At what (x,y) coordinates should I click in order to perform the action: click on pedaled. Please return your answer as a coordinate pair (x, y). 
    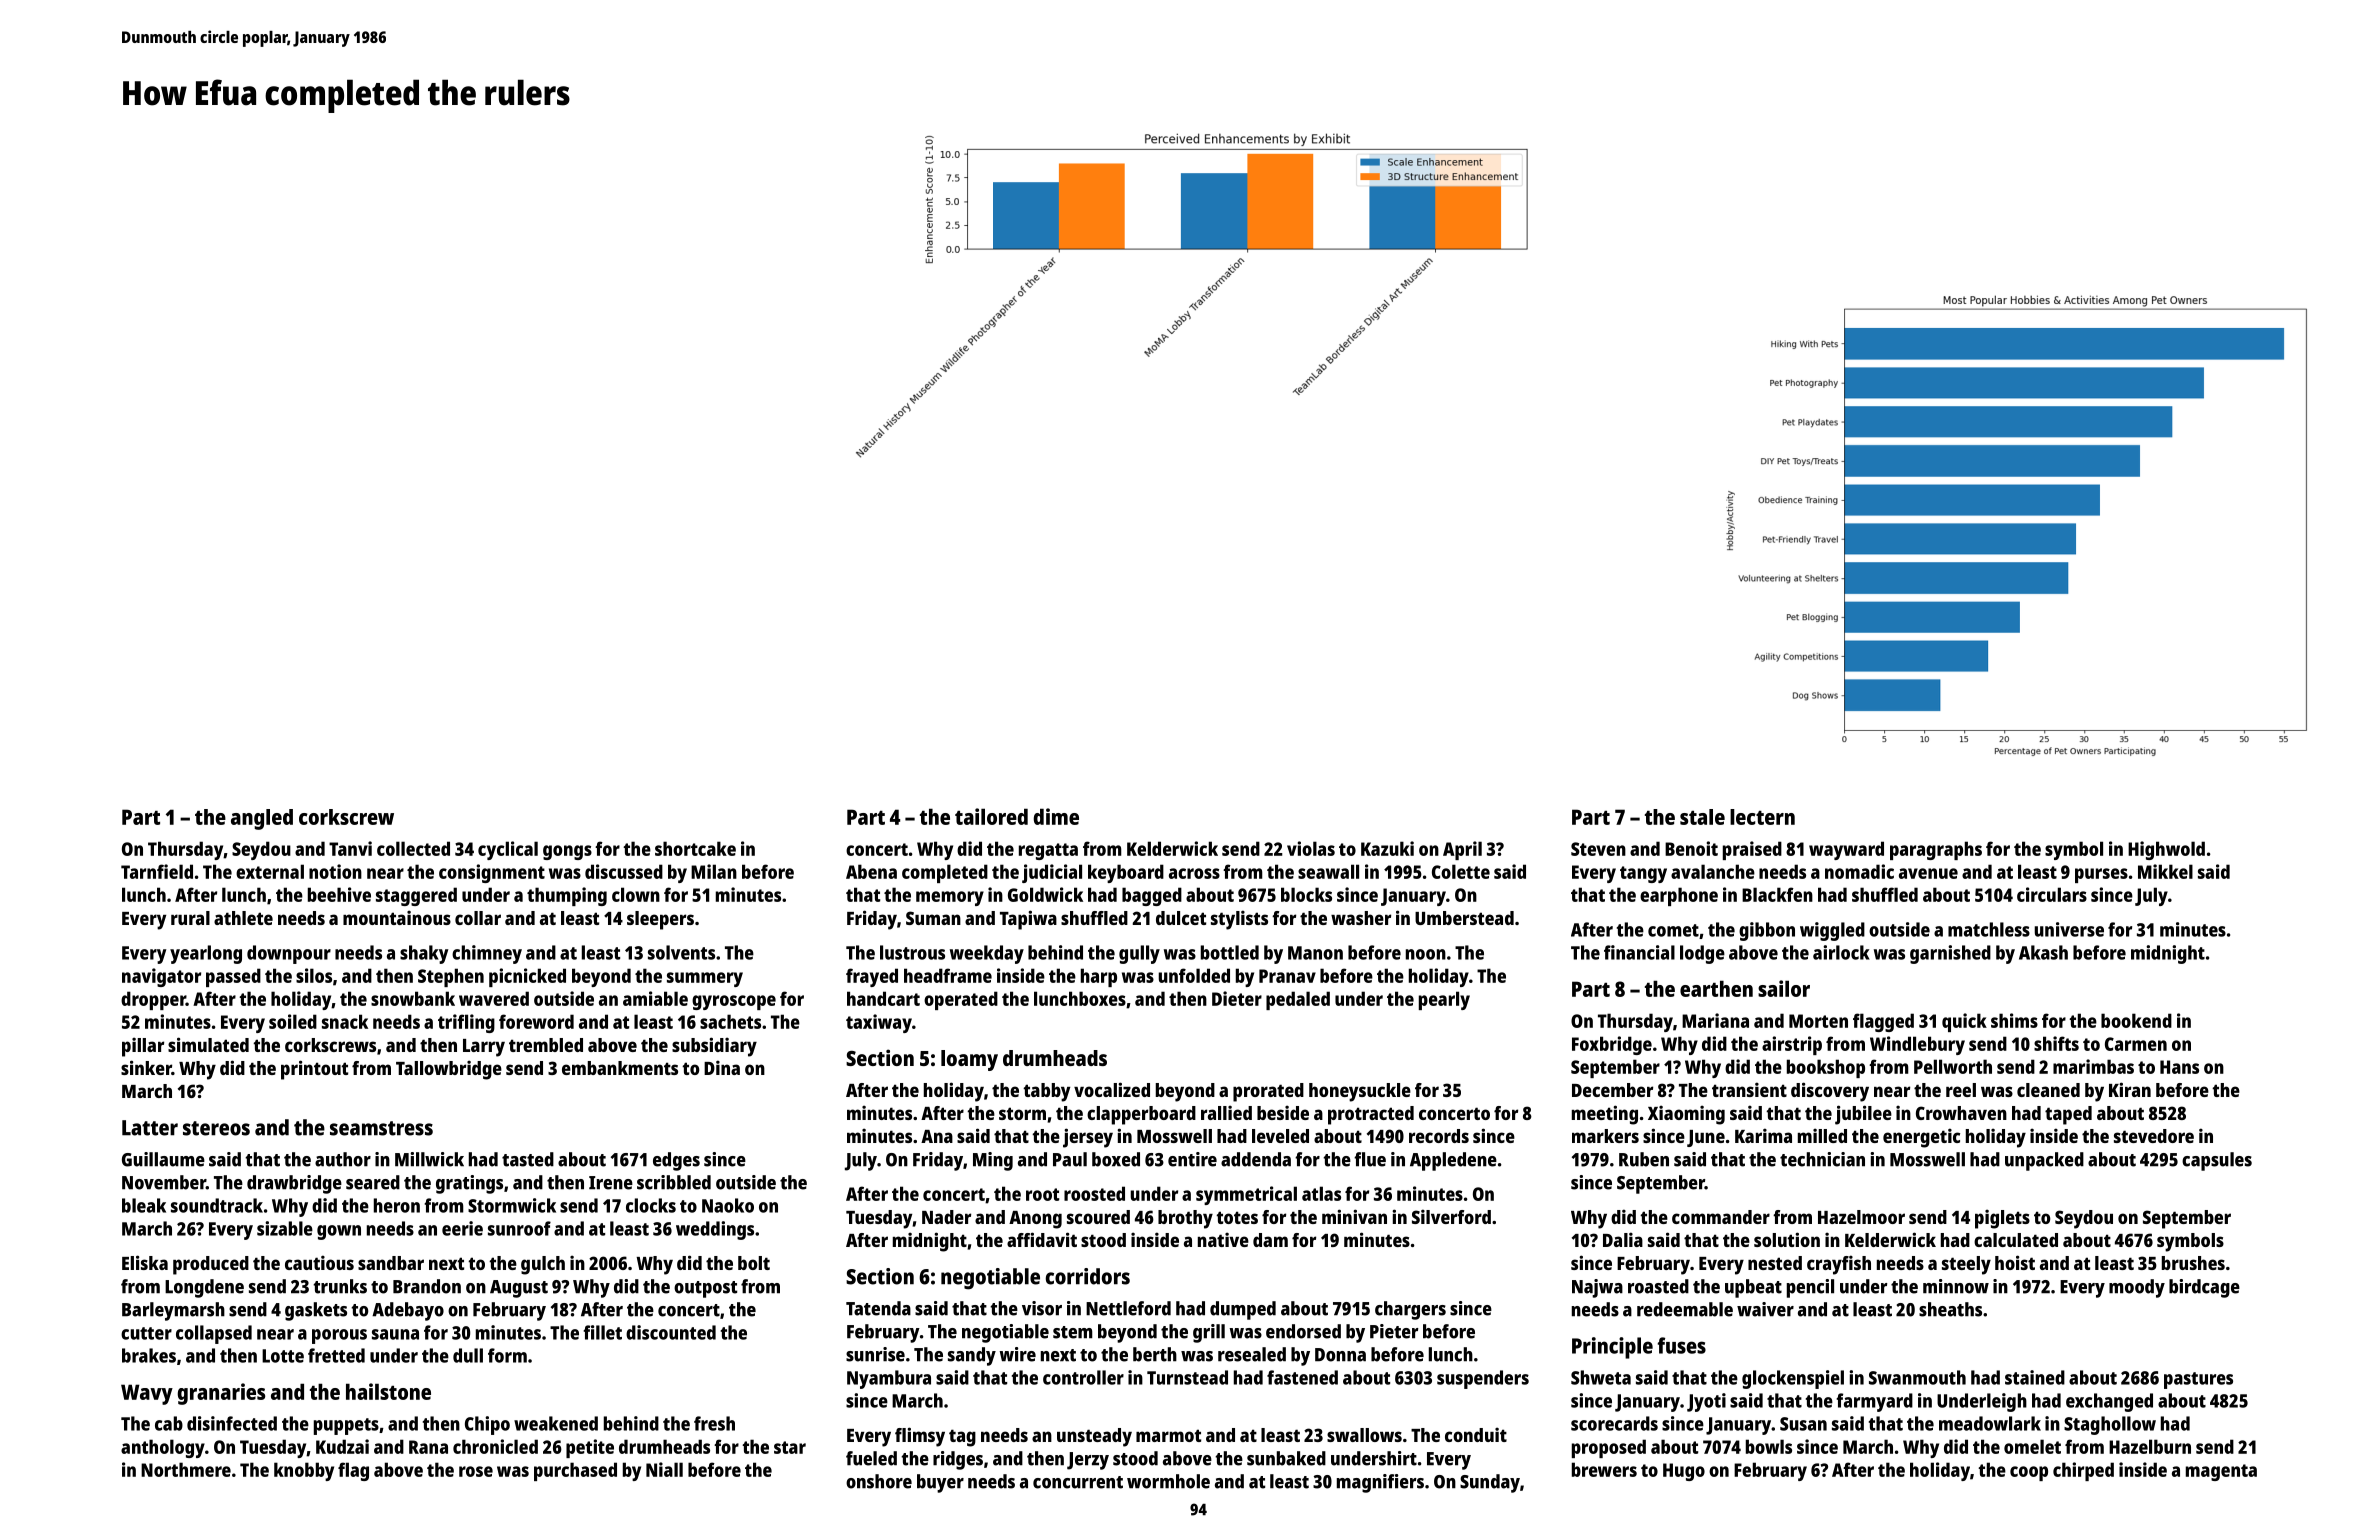
    Looking at the image, I should click on (1298, 1000).
